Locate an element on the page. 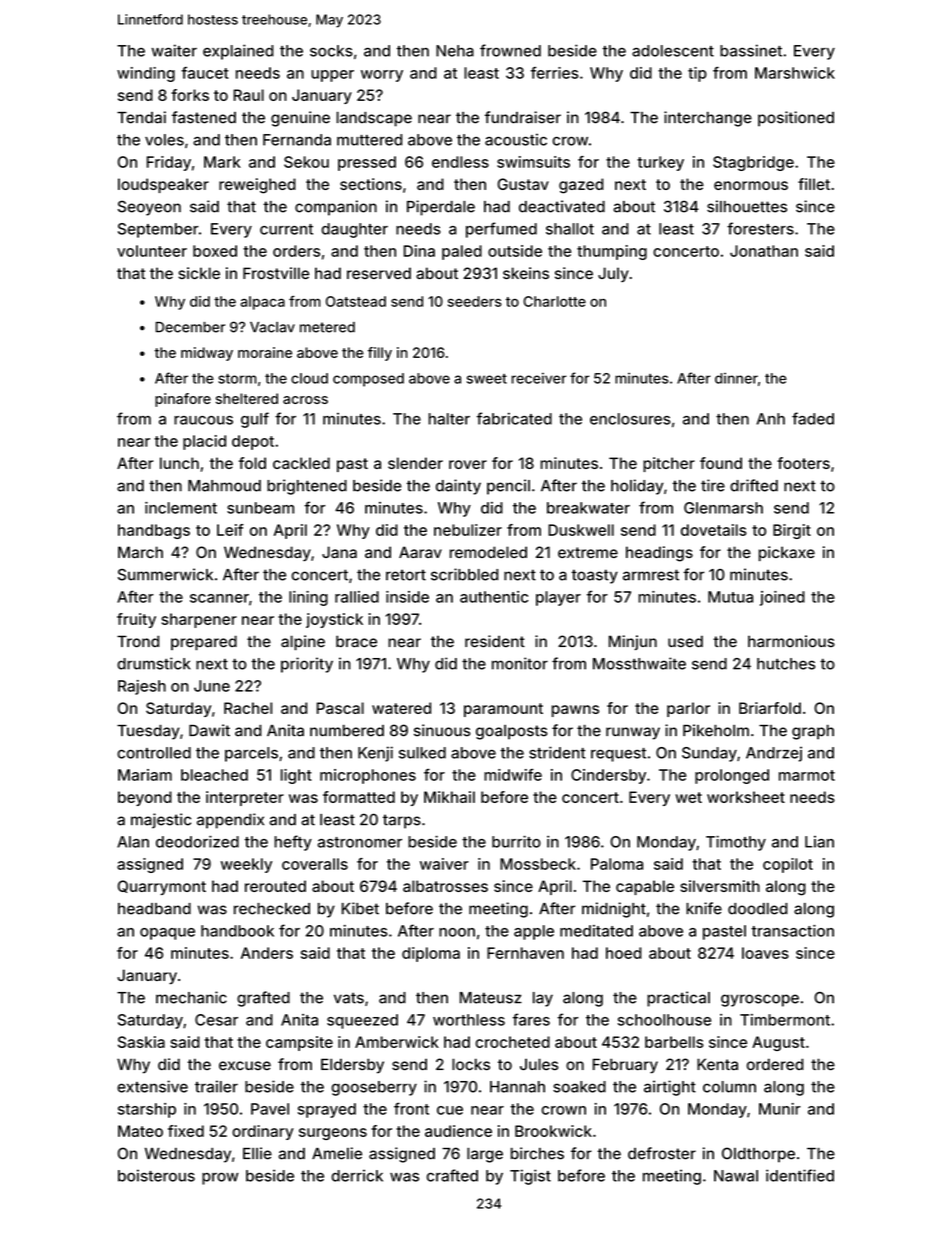 The height and width of the image is (1233, 952). squeezed is located at coordinates (362, 1021).
